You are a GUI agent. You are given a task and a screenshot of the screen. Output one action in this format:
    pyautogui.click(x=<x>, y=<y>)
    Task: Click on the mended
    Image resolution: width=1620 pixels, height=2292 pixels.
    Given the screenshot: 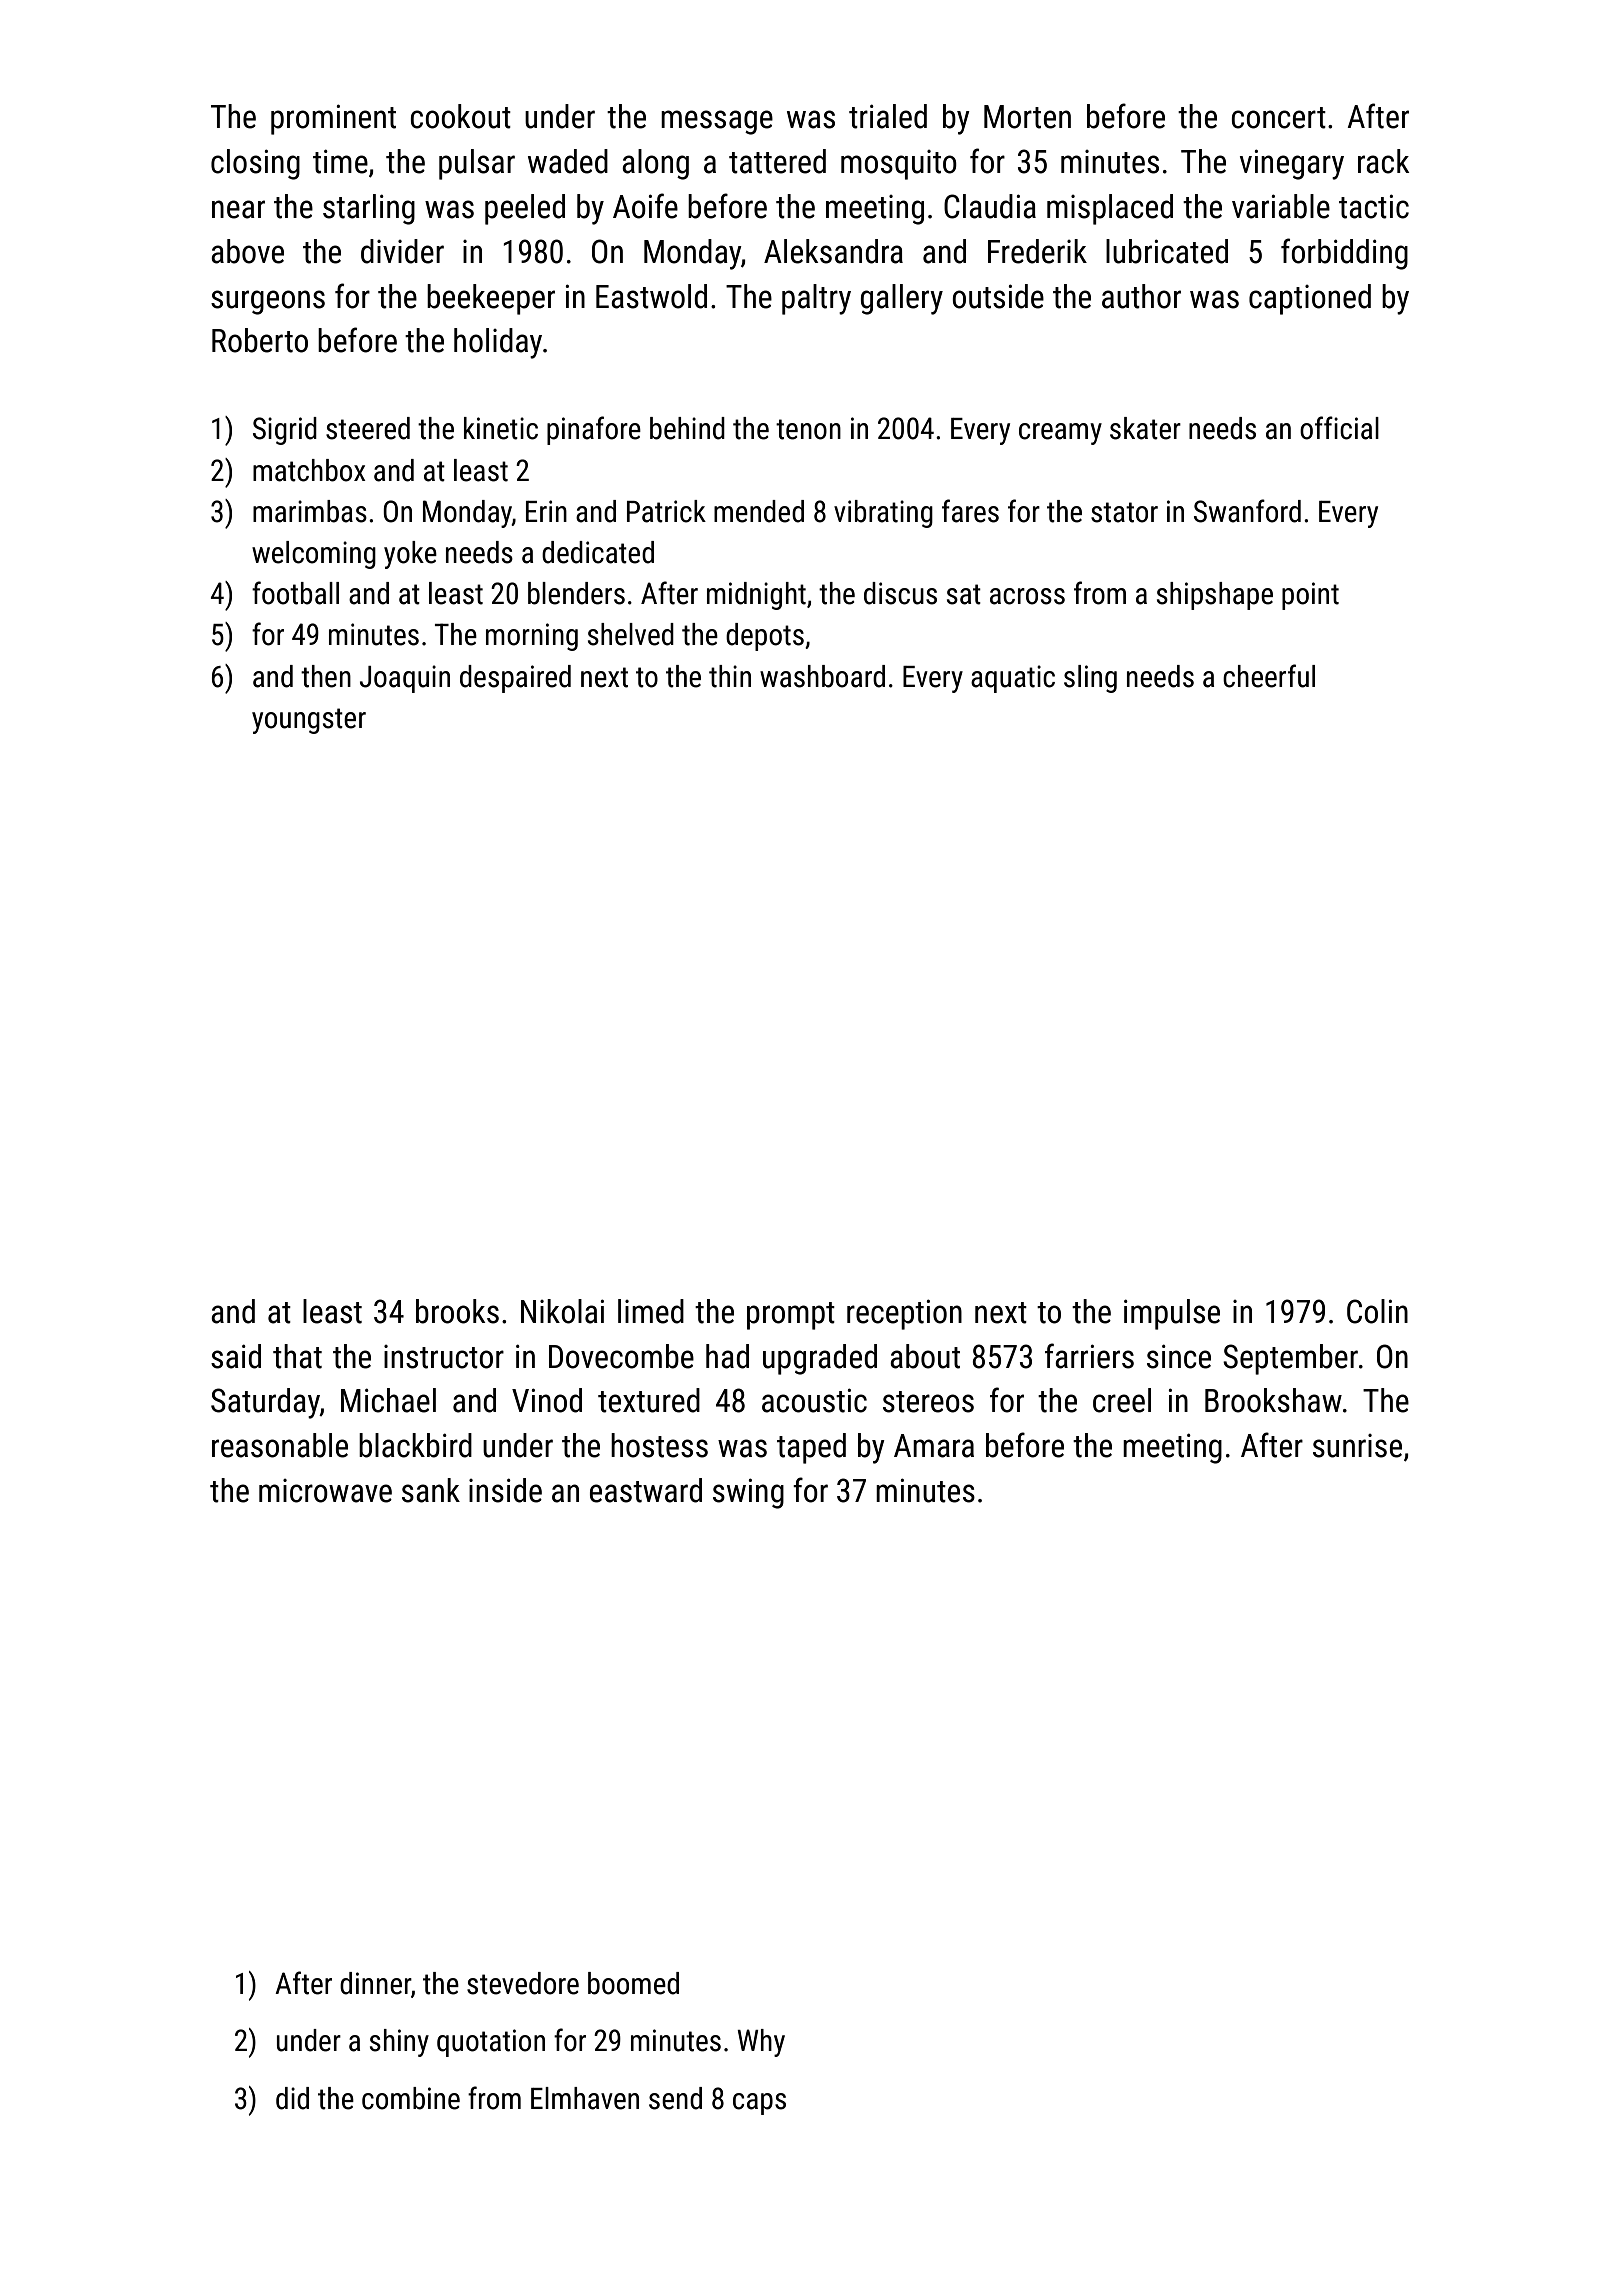 What is the action you would take?
    pyautogui.click(x=759, y=511)
